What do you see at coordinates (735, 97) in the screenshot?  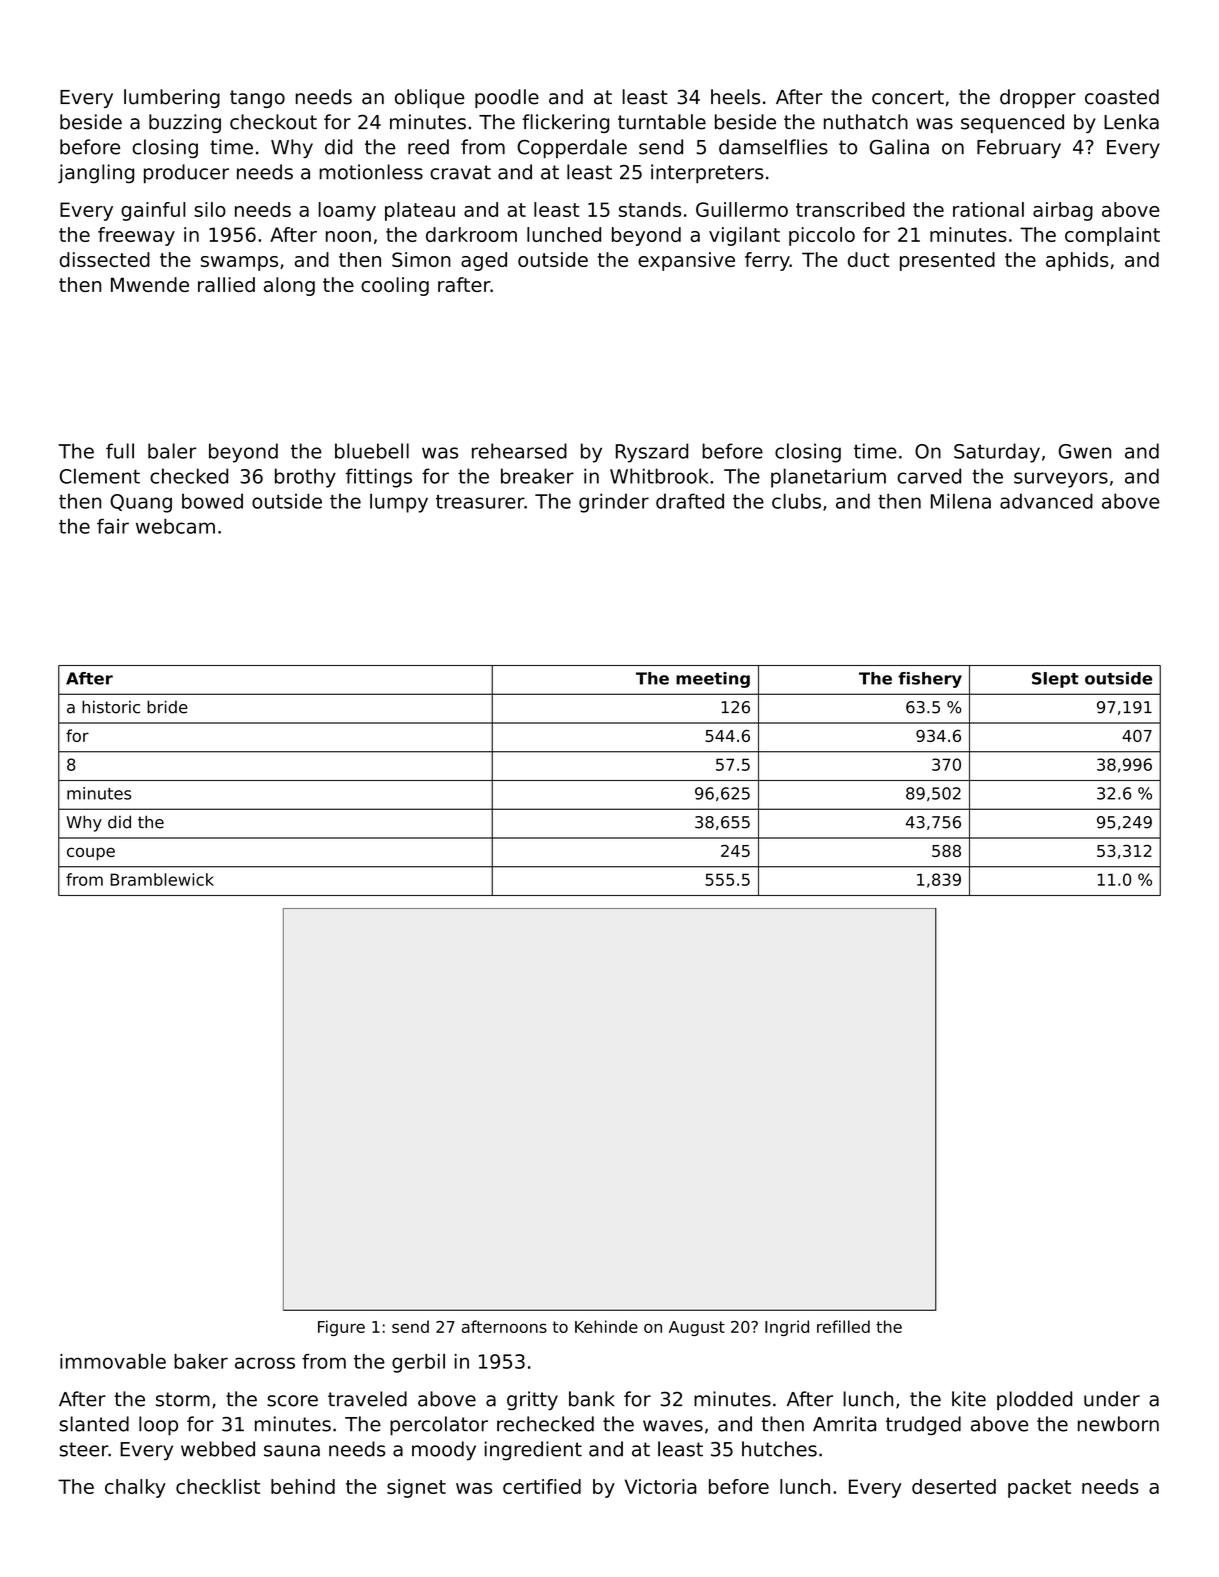 I see `heels` at bounding box center [735, 97].
